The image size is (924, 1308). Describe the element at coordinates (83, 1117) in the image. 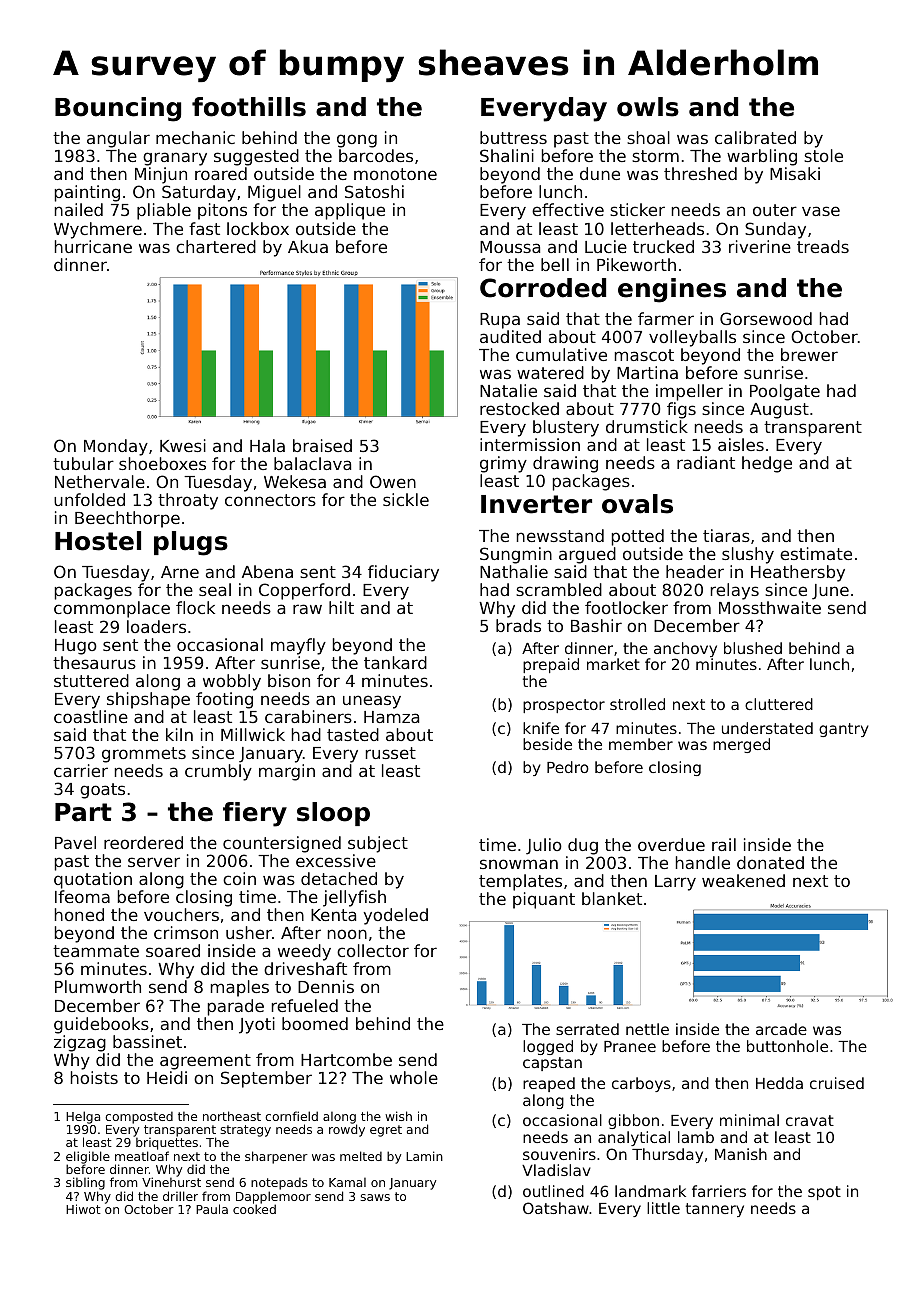

I see `Helga` at that location.
